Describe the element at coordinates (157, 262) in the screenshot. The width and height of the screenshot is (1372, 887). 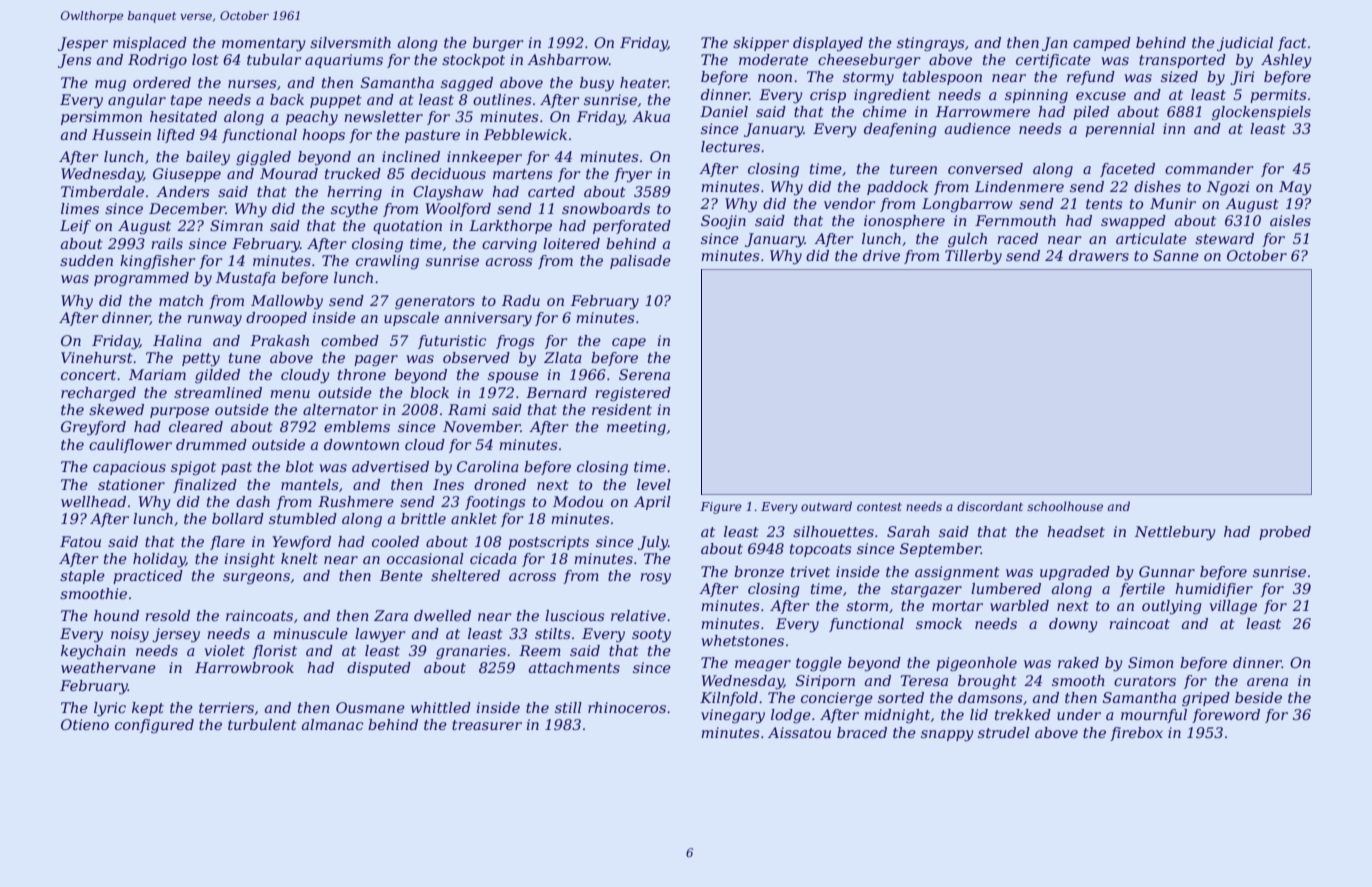
I see `kingfisher` at that location.
